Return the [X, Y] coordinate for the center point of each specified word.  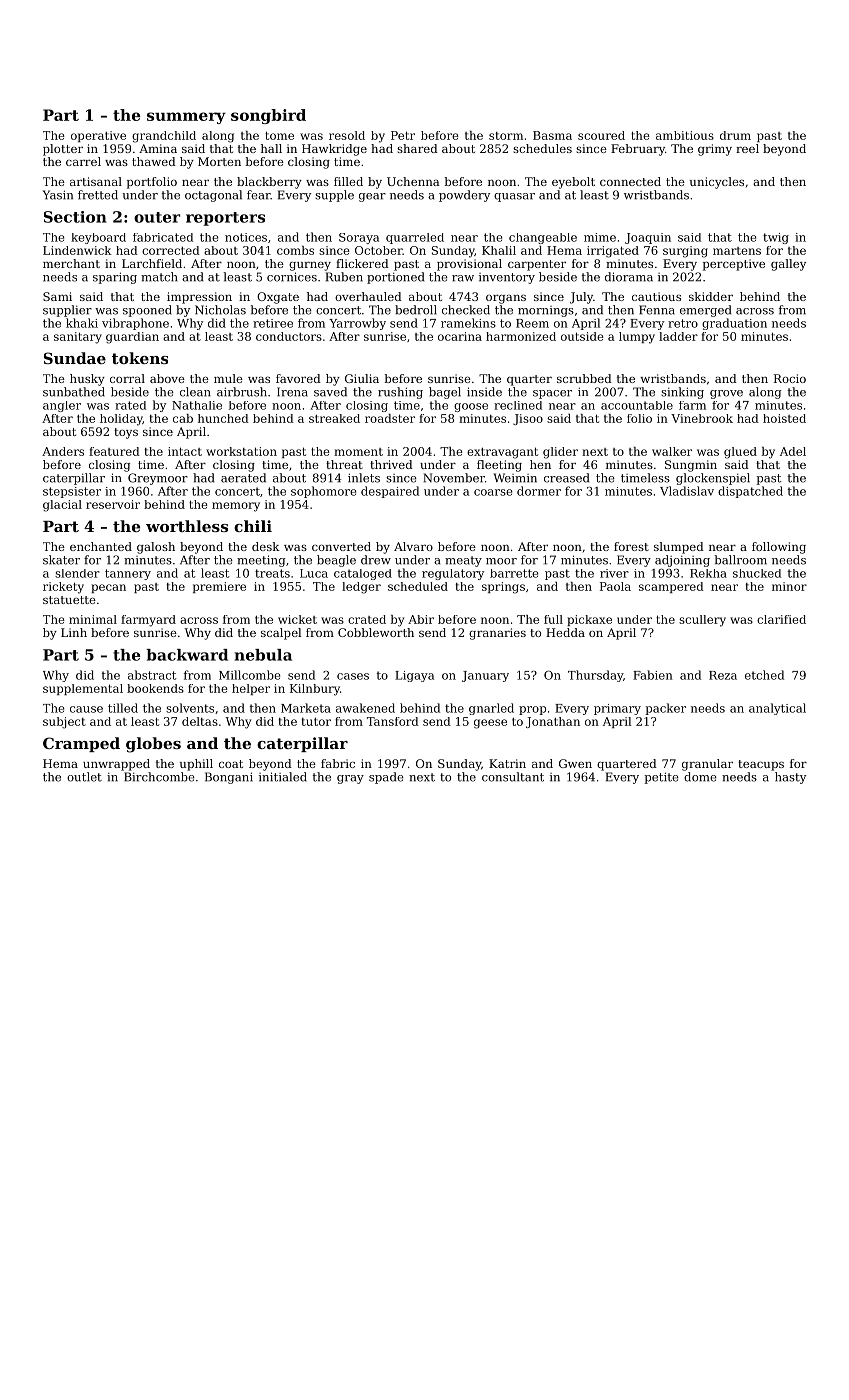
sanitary [78, 338]
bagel [445, 393]
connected [630, 181]
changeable [543, 238]
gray [350, 779]
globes [153, 745]
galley [788, 265]
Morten [219, 161]
